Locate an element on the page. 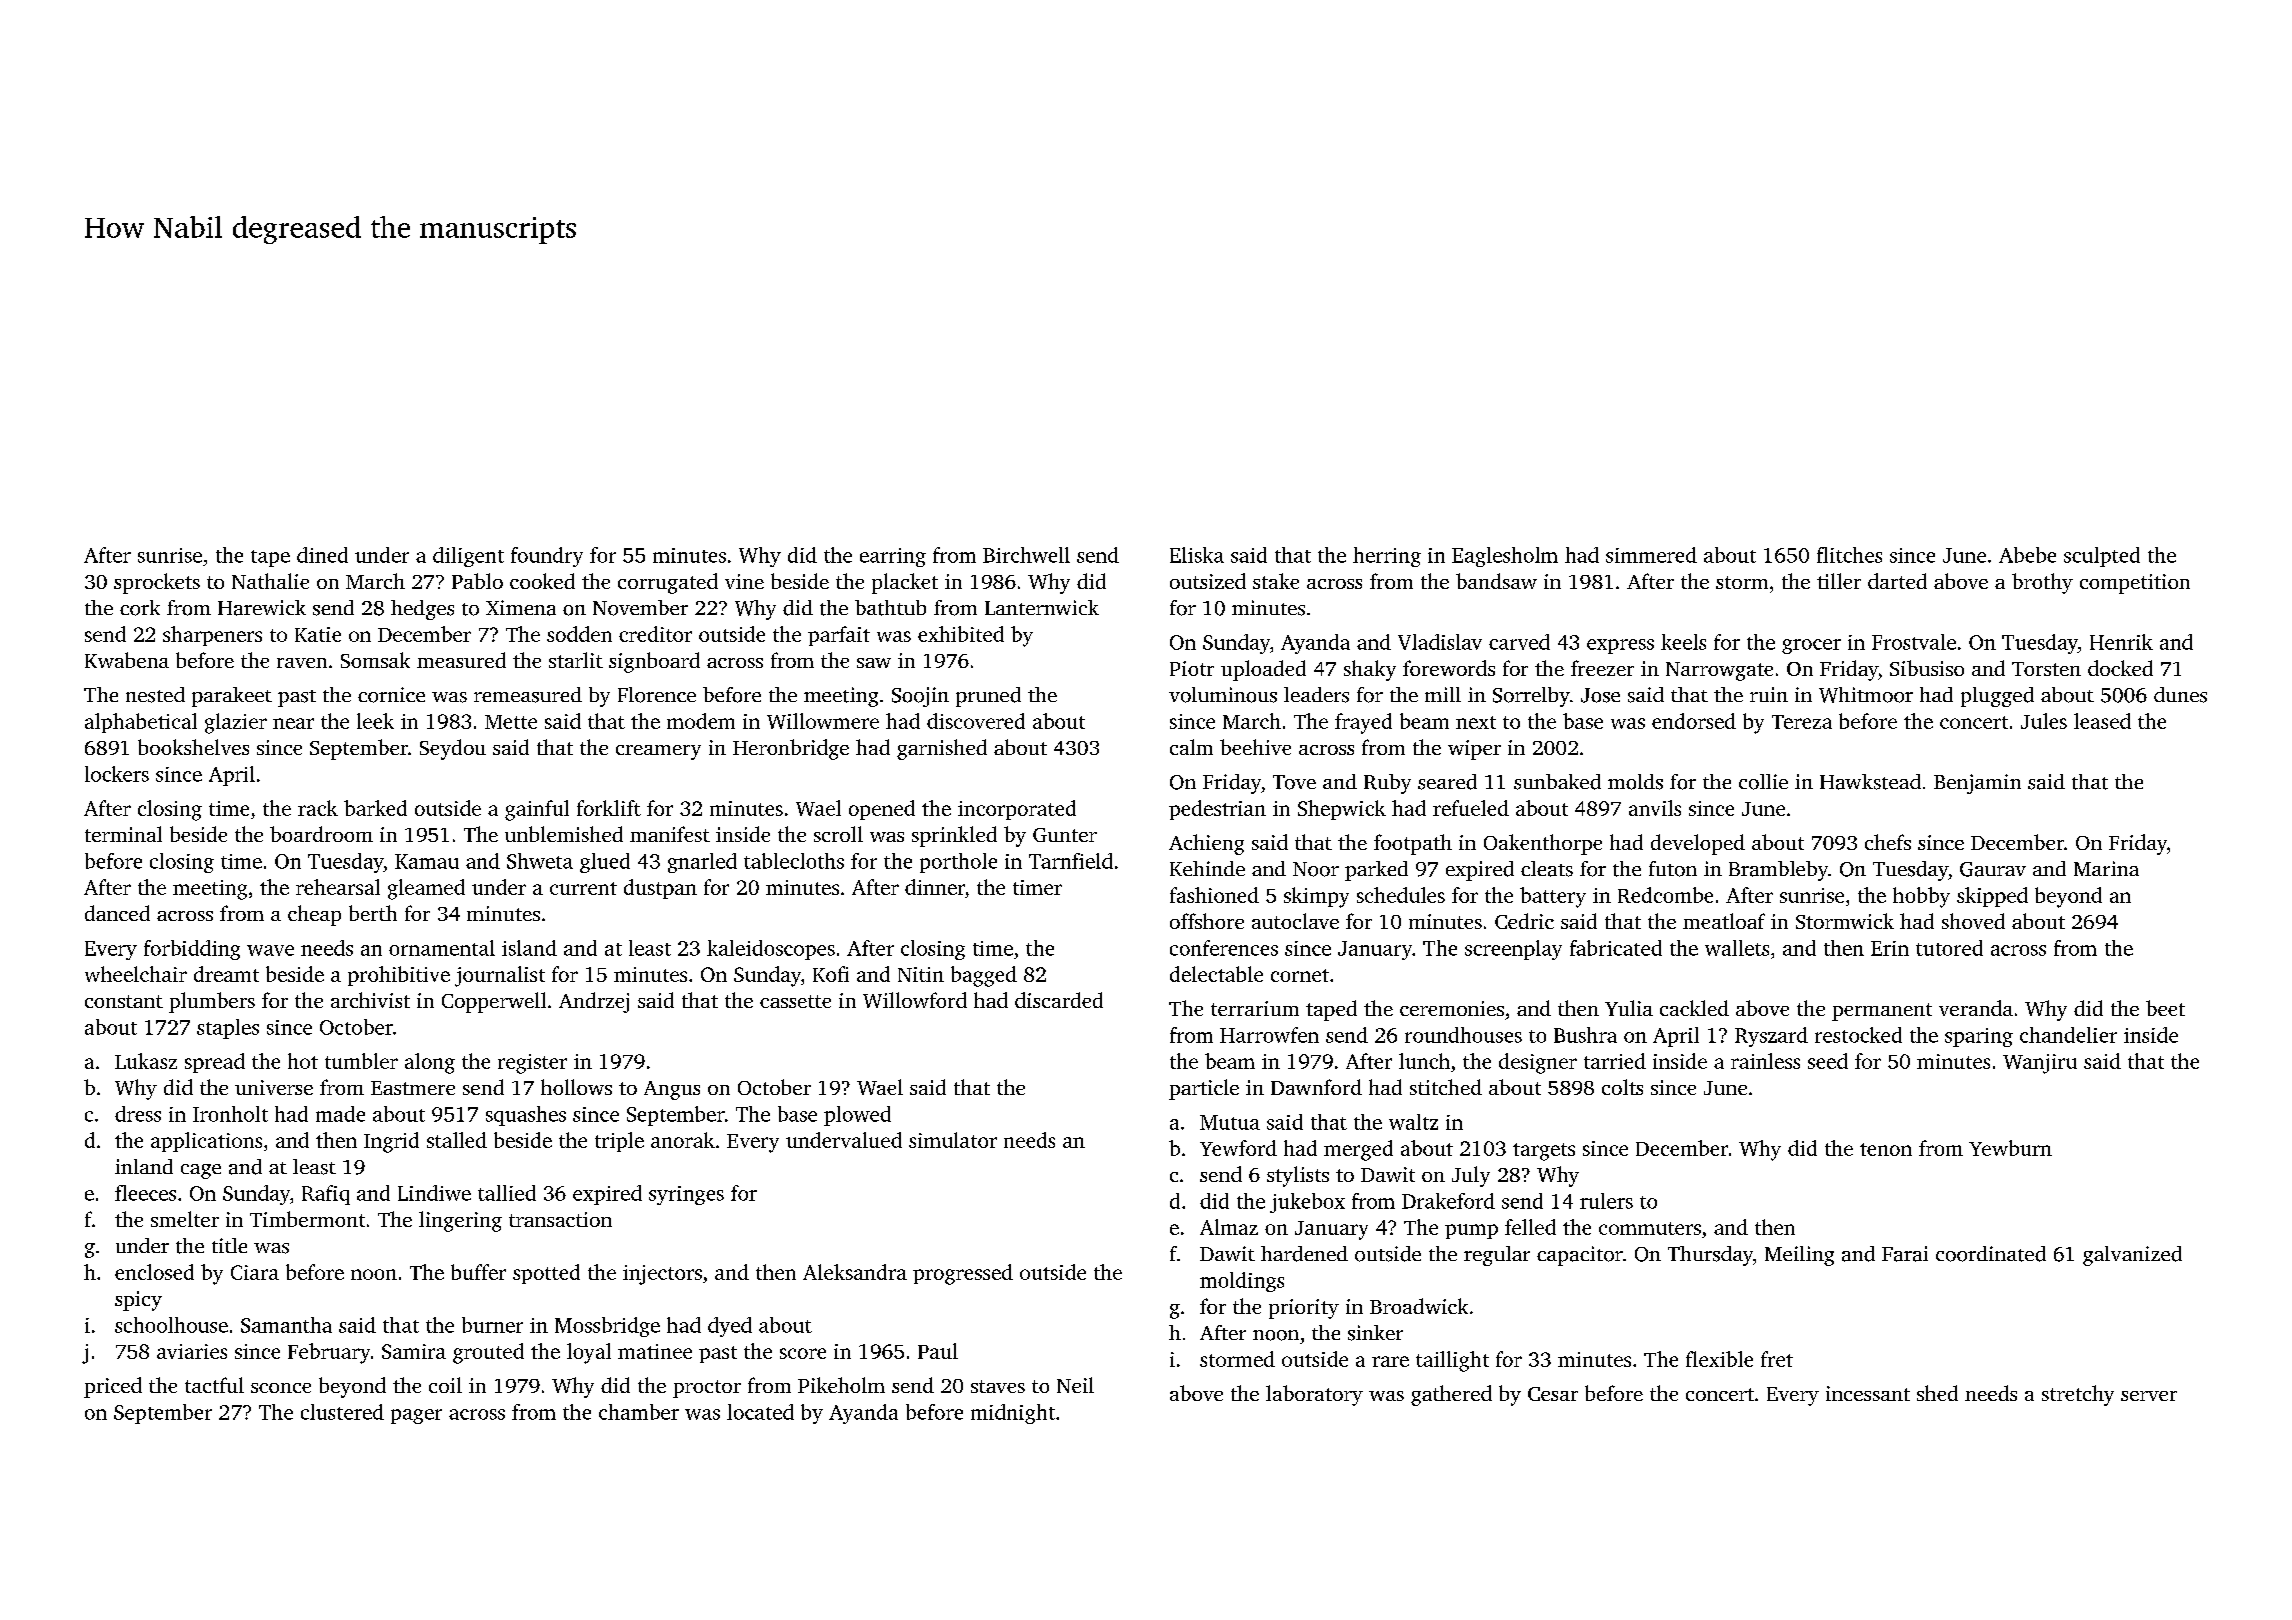 This image has height=1620, width=2292. Piotr is located at coordinates (1192, 668).
